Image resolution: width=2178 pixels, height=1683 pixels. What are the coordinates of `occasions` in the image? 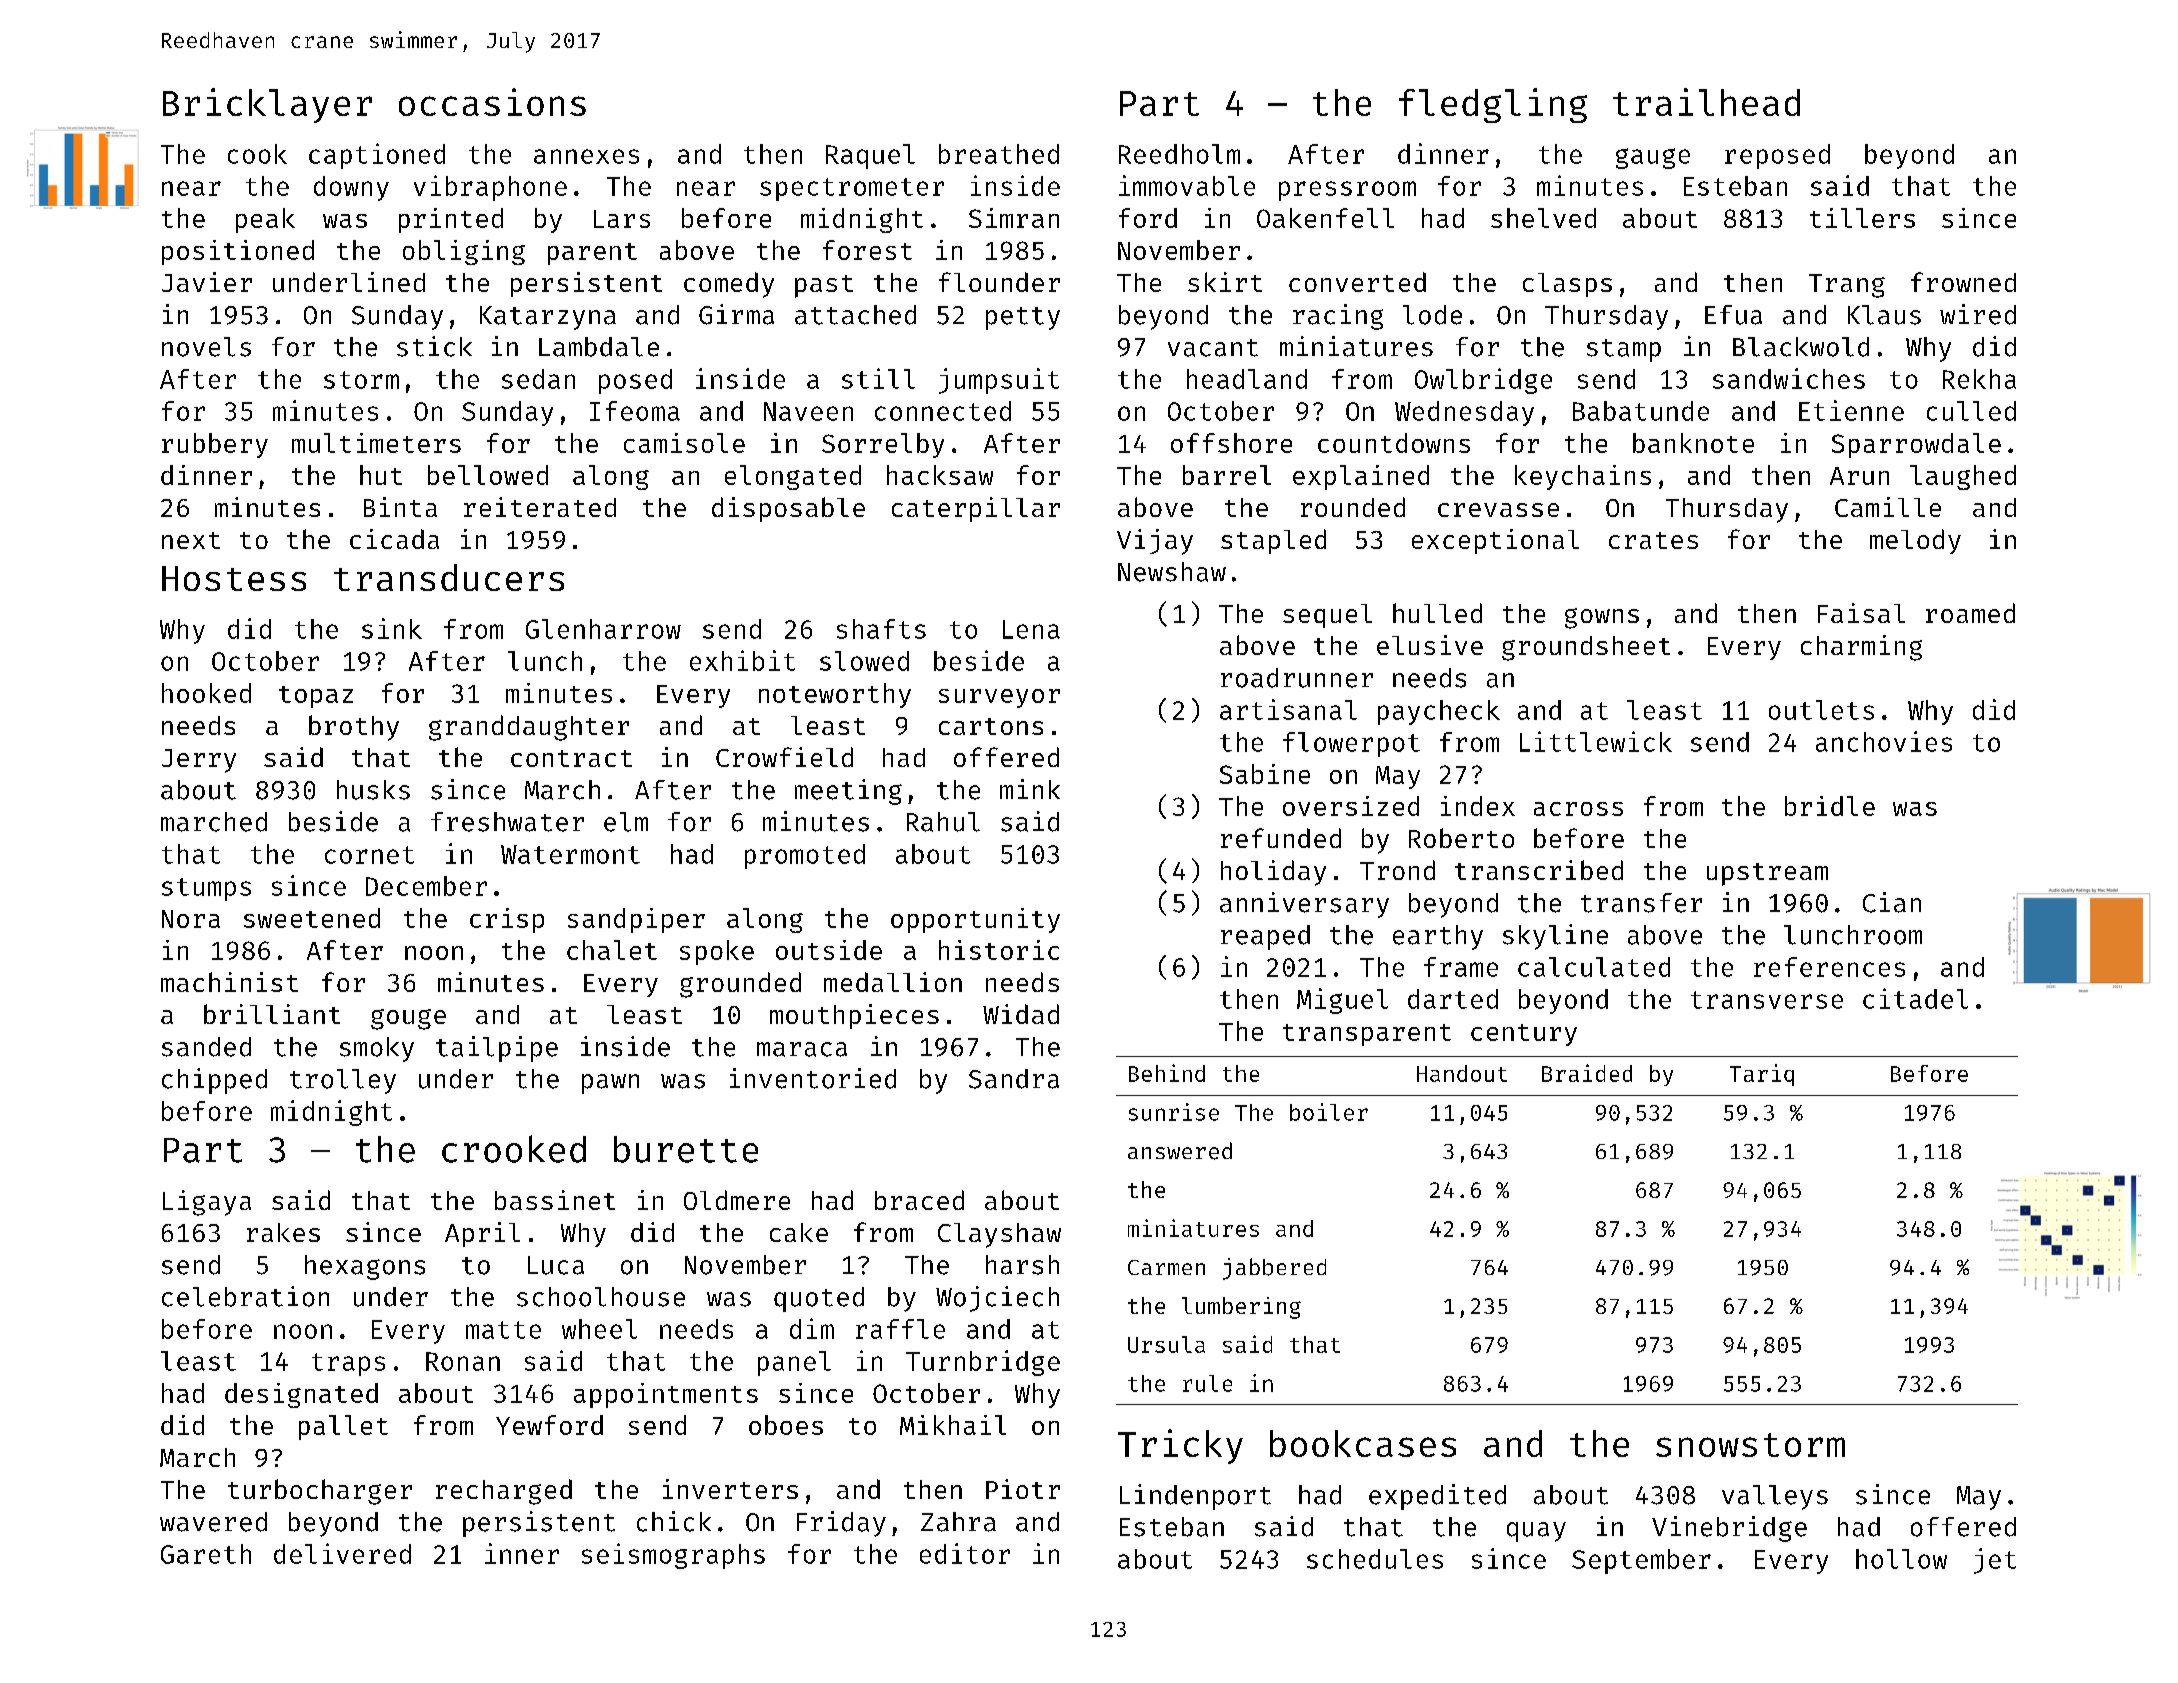 It's located at (492, 102).
